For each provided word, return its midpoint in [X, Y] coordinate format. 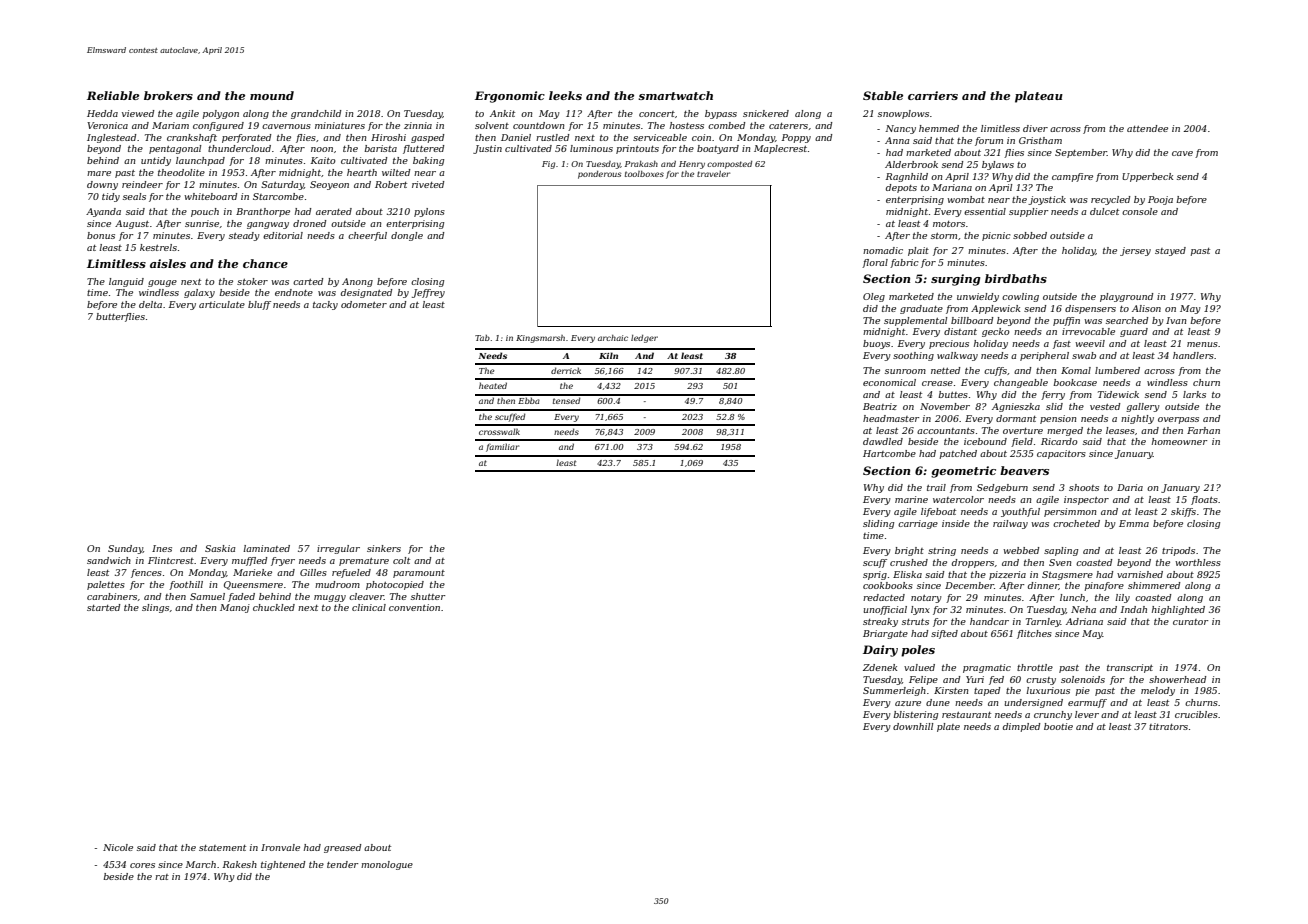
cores [142, 865]
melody [1158, 691]
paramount [419, 574]
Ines [162, 548]
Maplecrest [780, 149]
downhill [913, 726]
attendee [1147, 128]
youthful [1020, 512]
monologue [387, 865]
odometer [364, 304]
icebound [985, 441]
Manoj [235, 608]
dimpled [1021, 727]
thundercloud [239, 148]
